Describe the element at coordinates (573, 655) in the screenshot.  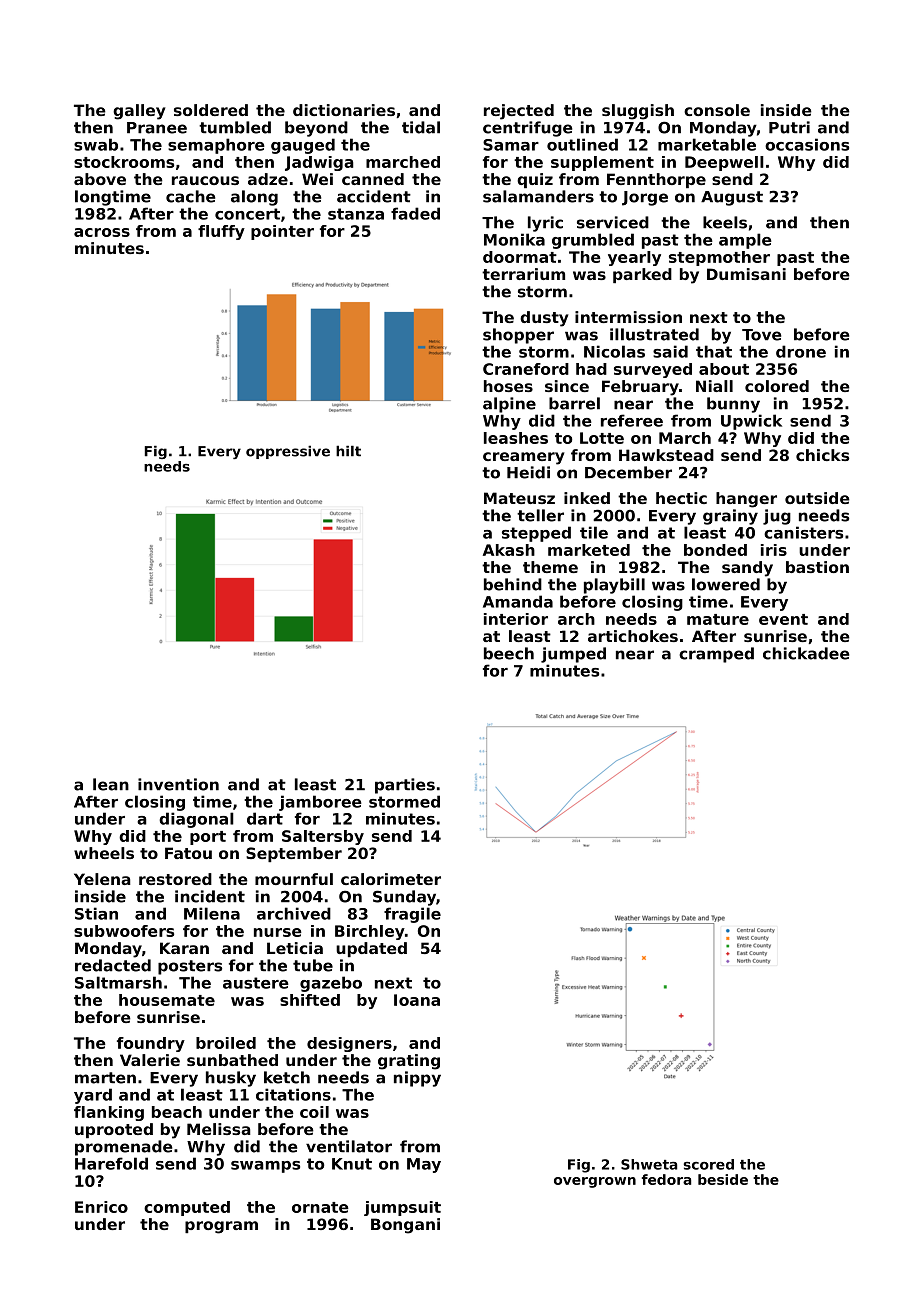
I see `jumped` at that location.
